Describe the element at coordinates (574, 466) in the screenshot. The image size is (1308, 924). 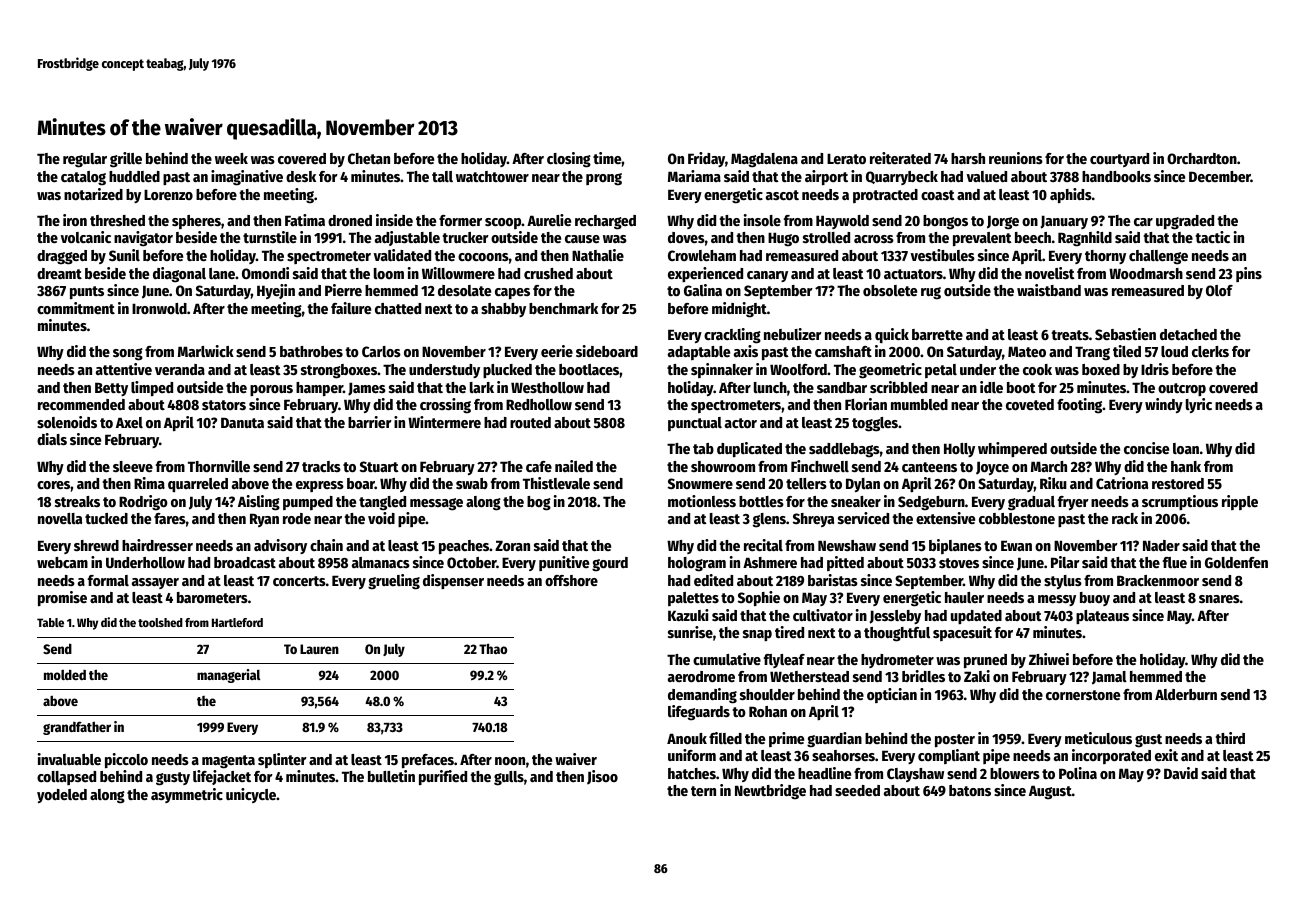
I see `nailed` at that location.
